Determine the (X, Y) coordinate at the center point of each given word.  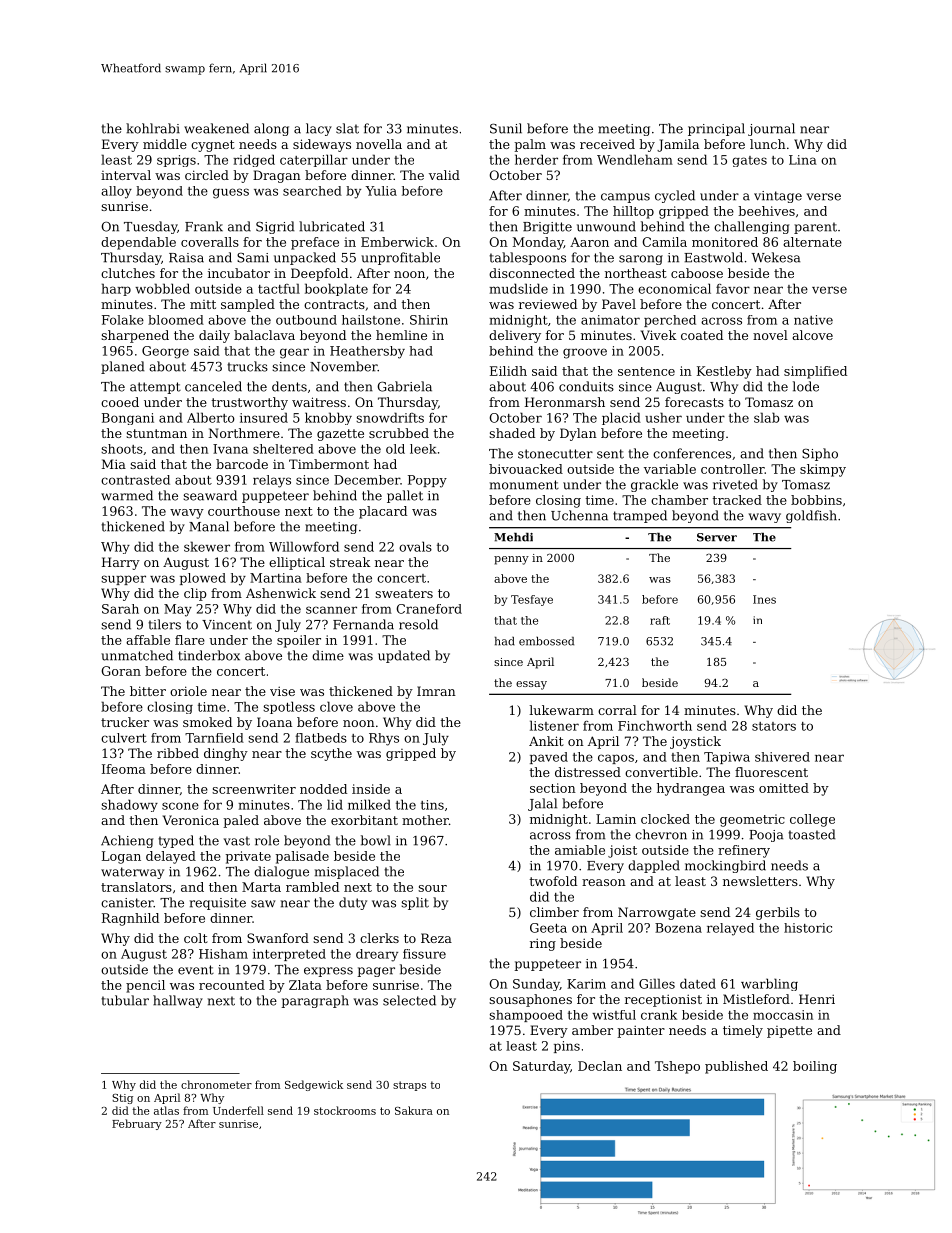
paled (241, 821)
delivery (515, 336)
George (165, 352)
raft (660, 620)
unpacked (305, 258)
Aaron (589, 242)
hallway (178, 1001)
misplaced (347, 872)
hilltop (633, 212)
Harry (121, 563)
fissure (424, 954)
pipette (789, 1032)
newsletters (760, 881)
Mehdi (513, 537)
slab (767, 417)
